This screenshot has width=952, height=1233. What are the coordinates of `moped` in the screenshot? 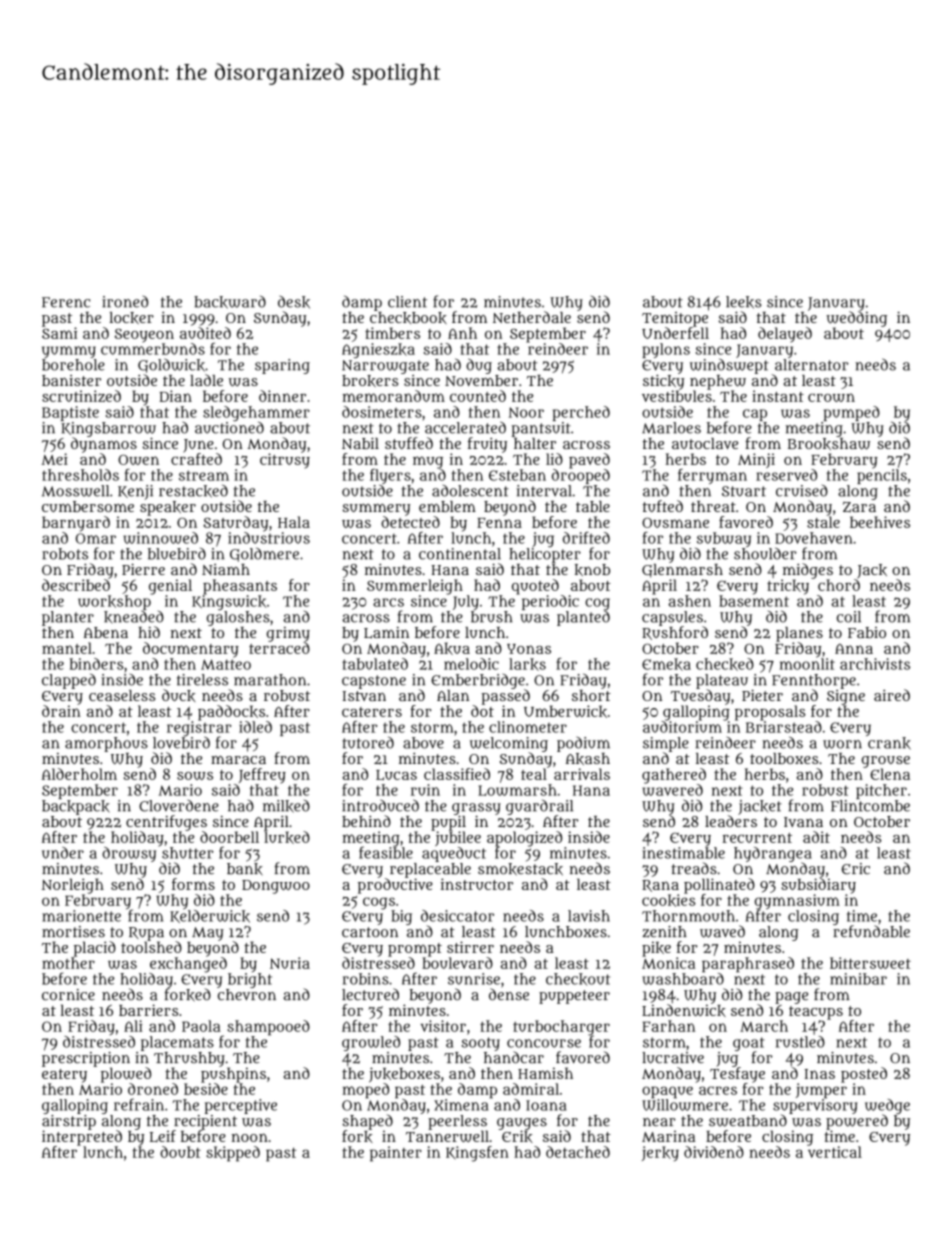 It's located at (366, 1091).
